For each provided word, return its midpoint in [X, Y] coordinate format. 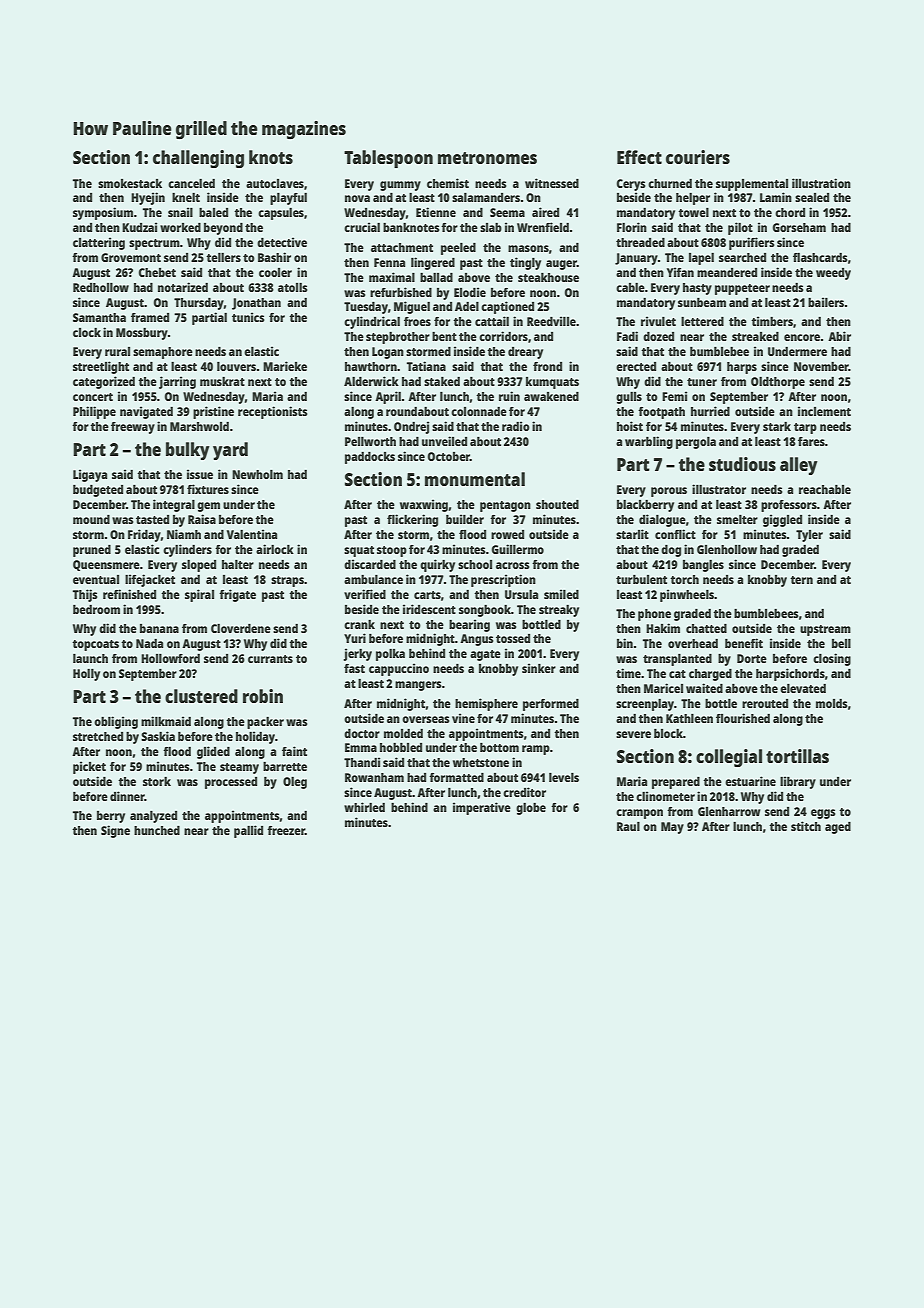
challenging [198, 159]
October [449, 456]
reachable [825, 489]
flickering [412, 520]
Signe [115, 831]
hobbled [401, 747]
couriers [698, 157]
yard [230, 451]
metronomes [487, 158]
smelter [737, 519]
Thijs [85, 595]
